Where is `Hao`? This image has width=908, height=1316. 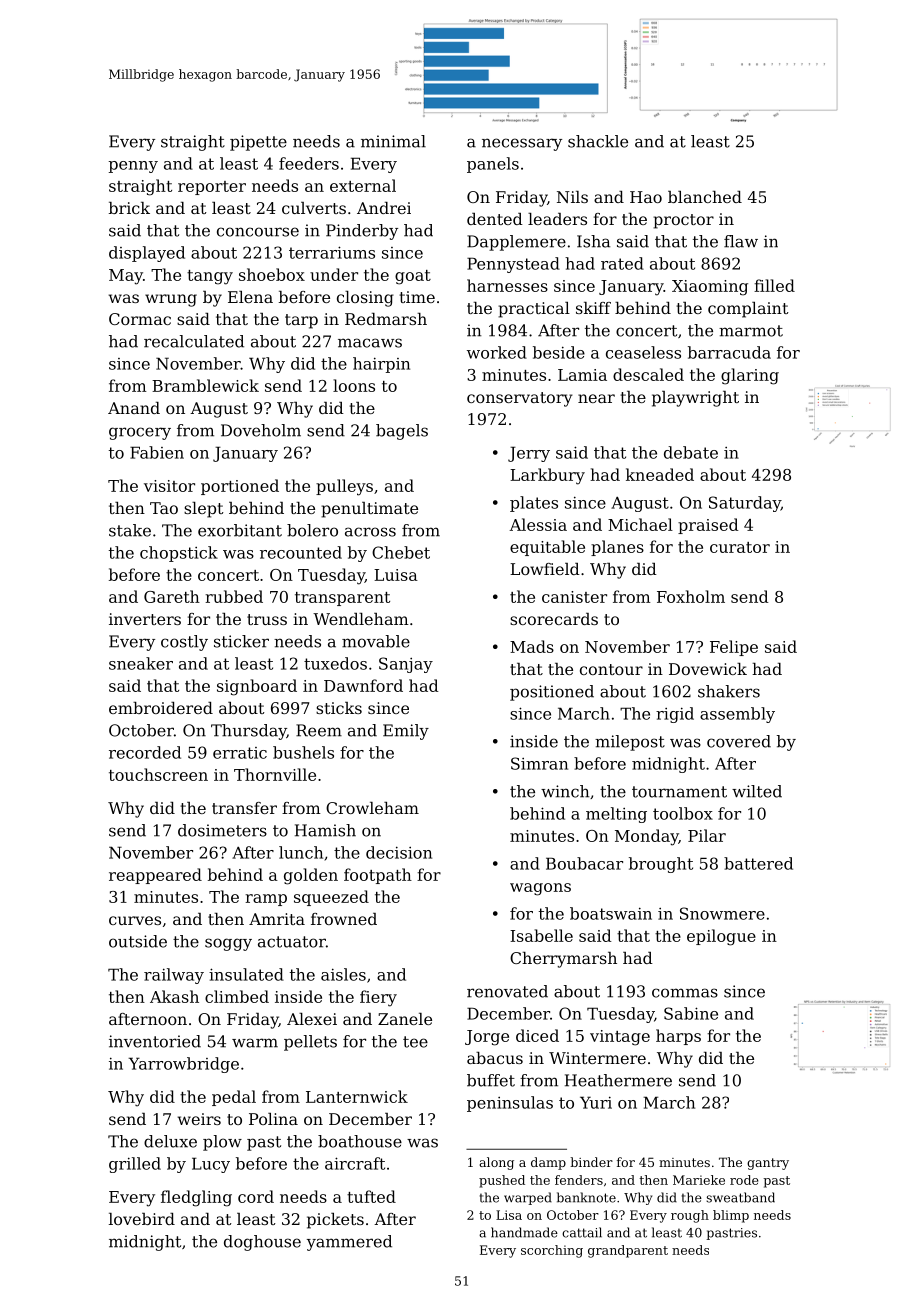
Hao is located at coordinates (646, 197).
